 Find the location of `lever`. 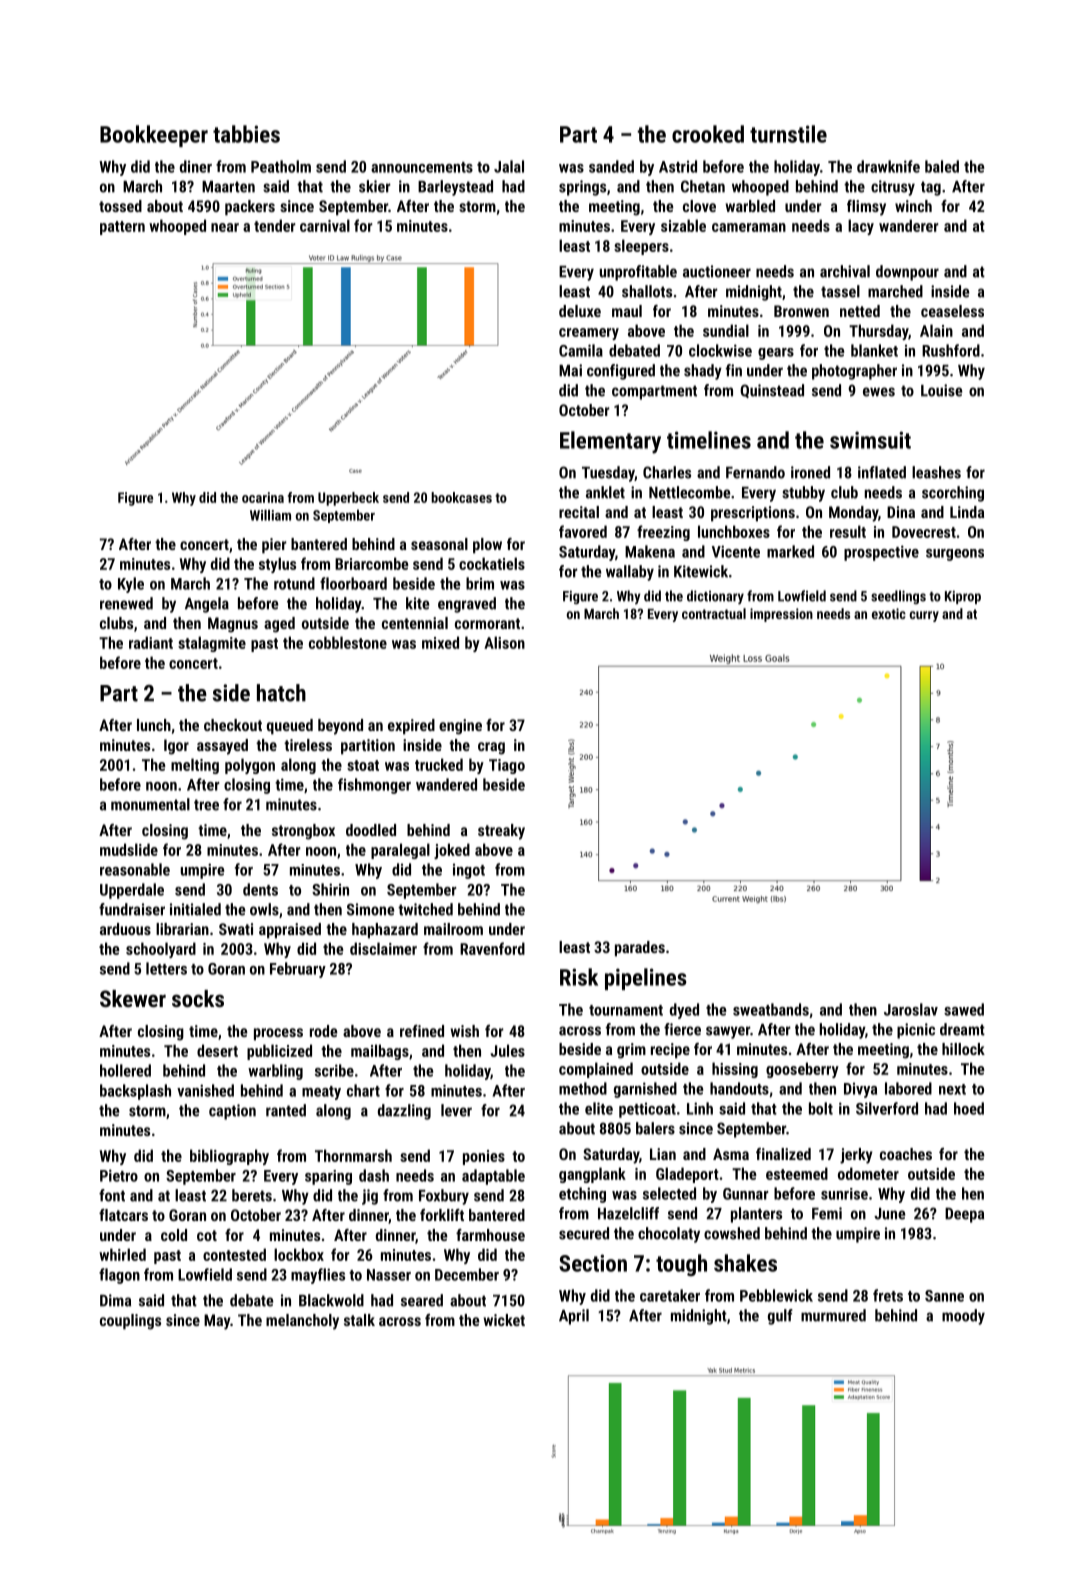

lever is located at coordinates (456, 1110).
